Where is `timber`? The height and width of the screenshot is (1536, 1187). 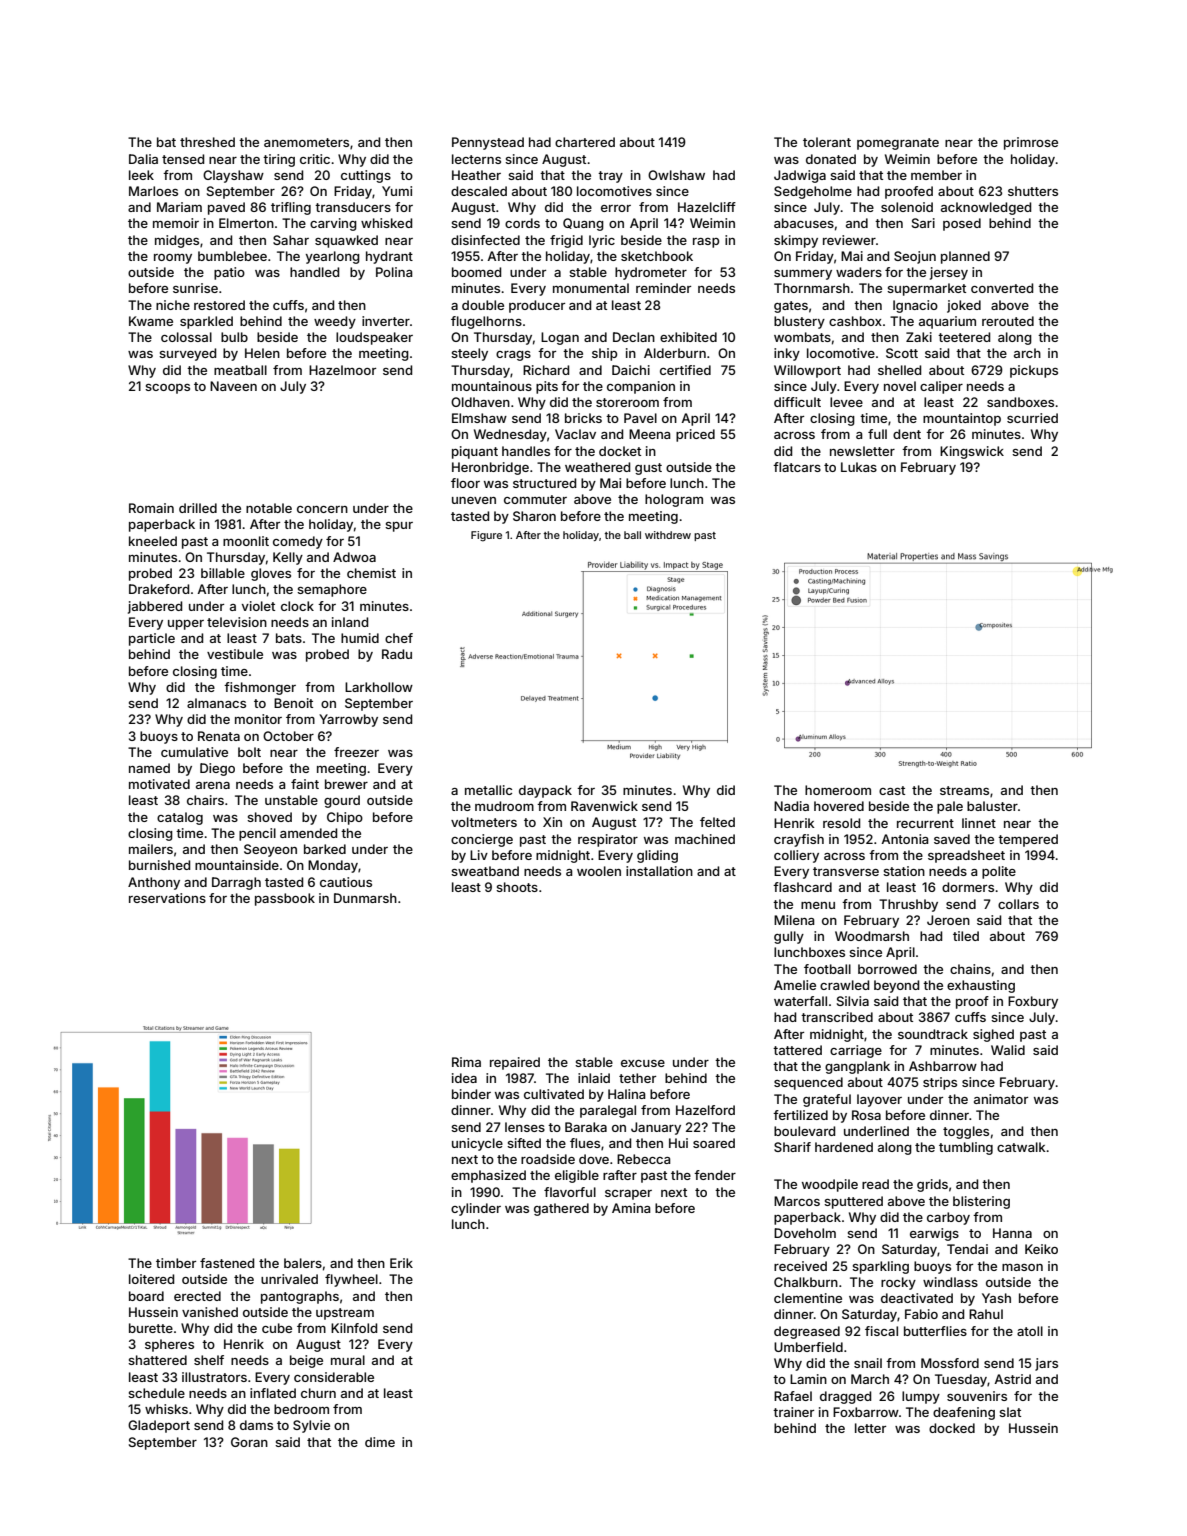
timber is located at coordinates (176, 1263).
